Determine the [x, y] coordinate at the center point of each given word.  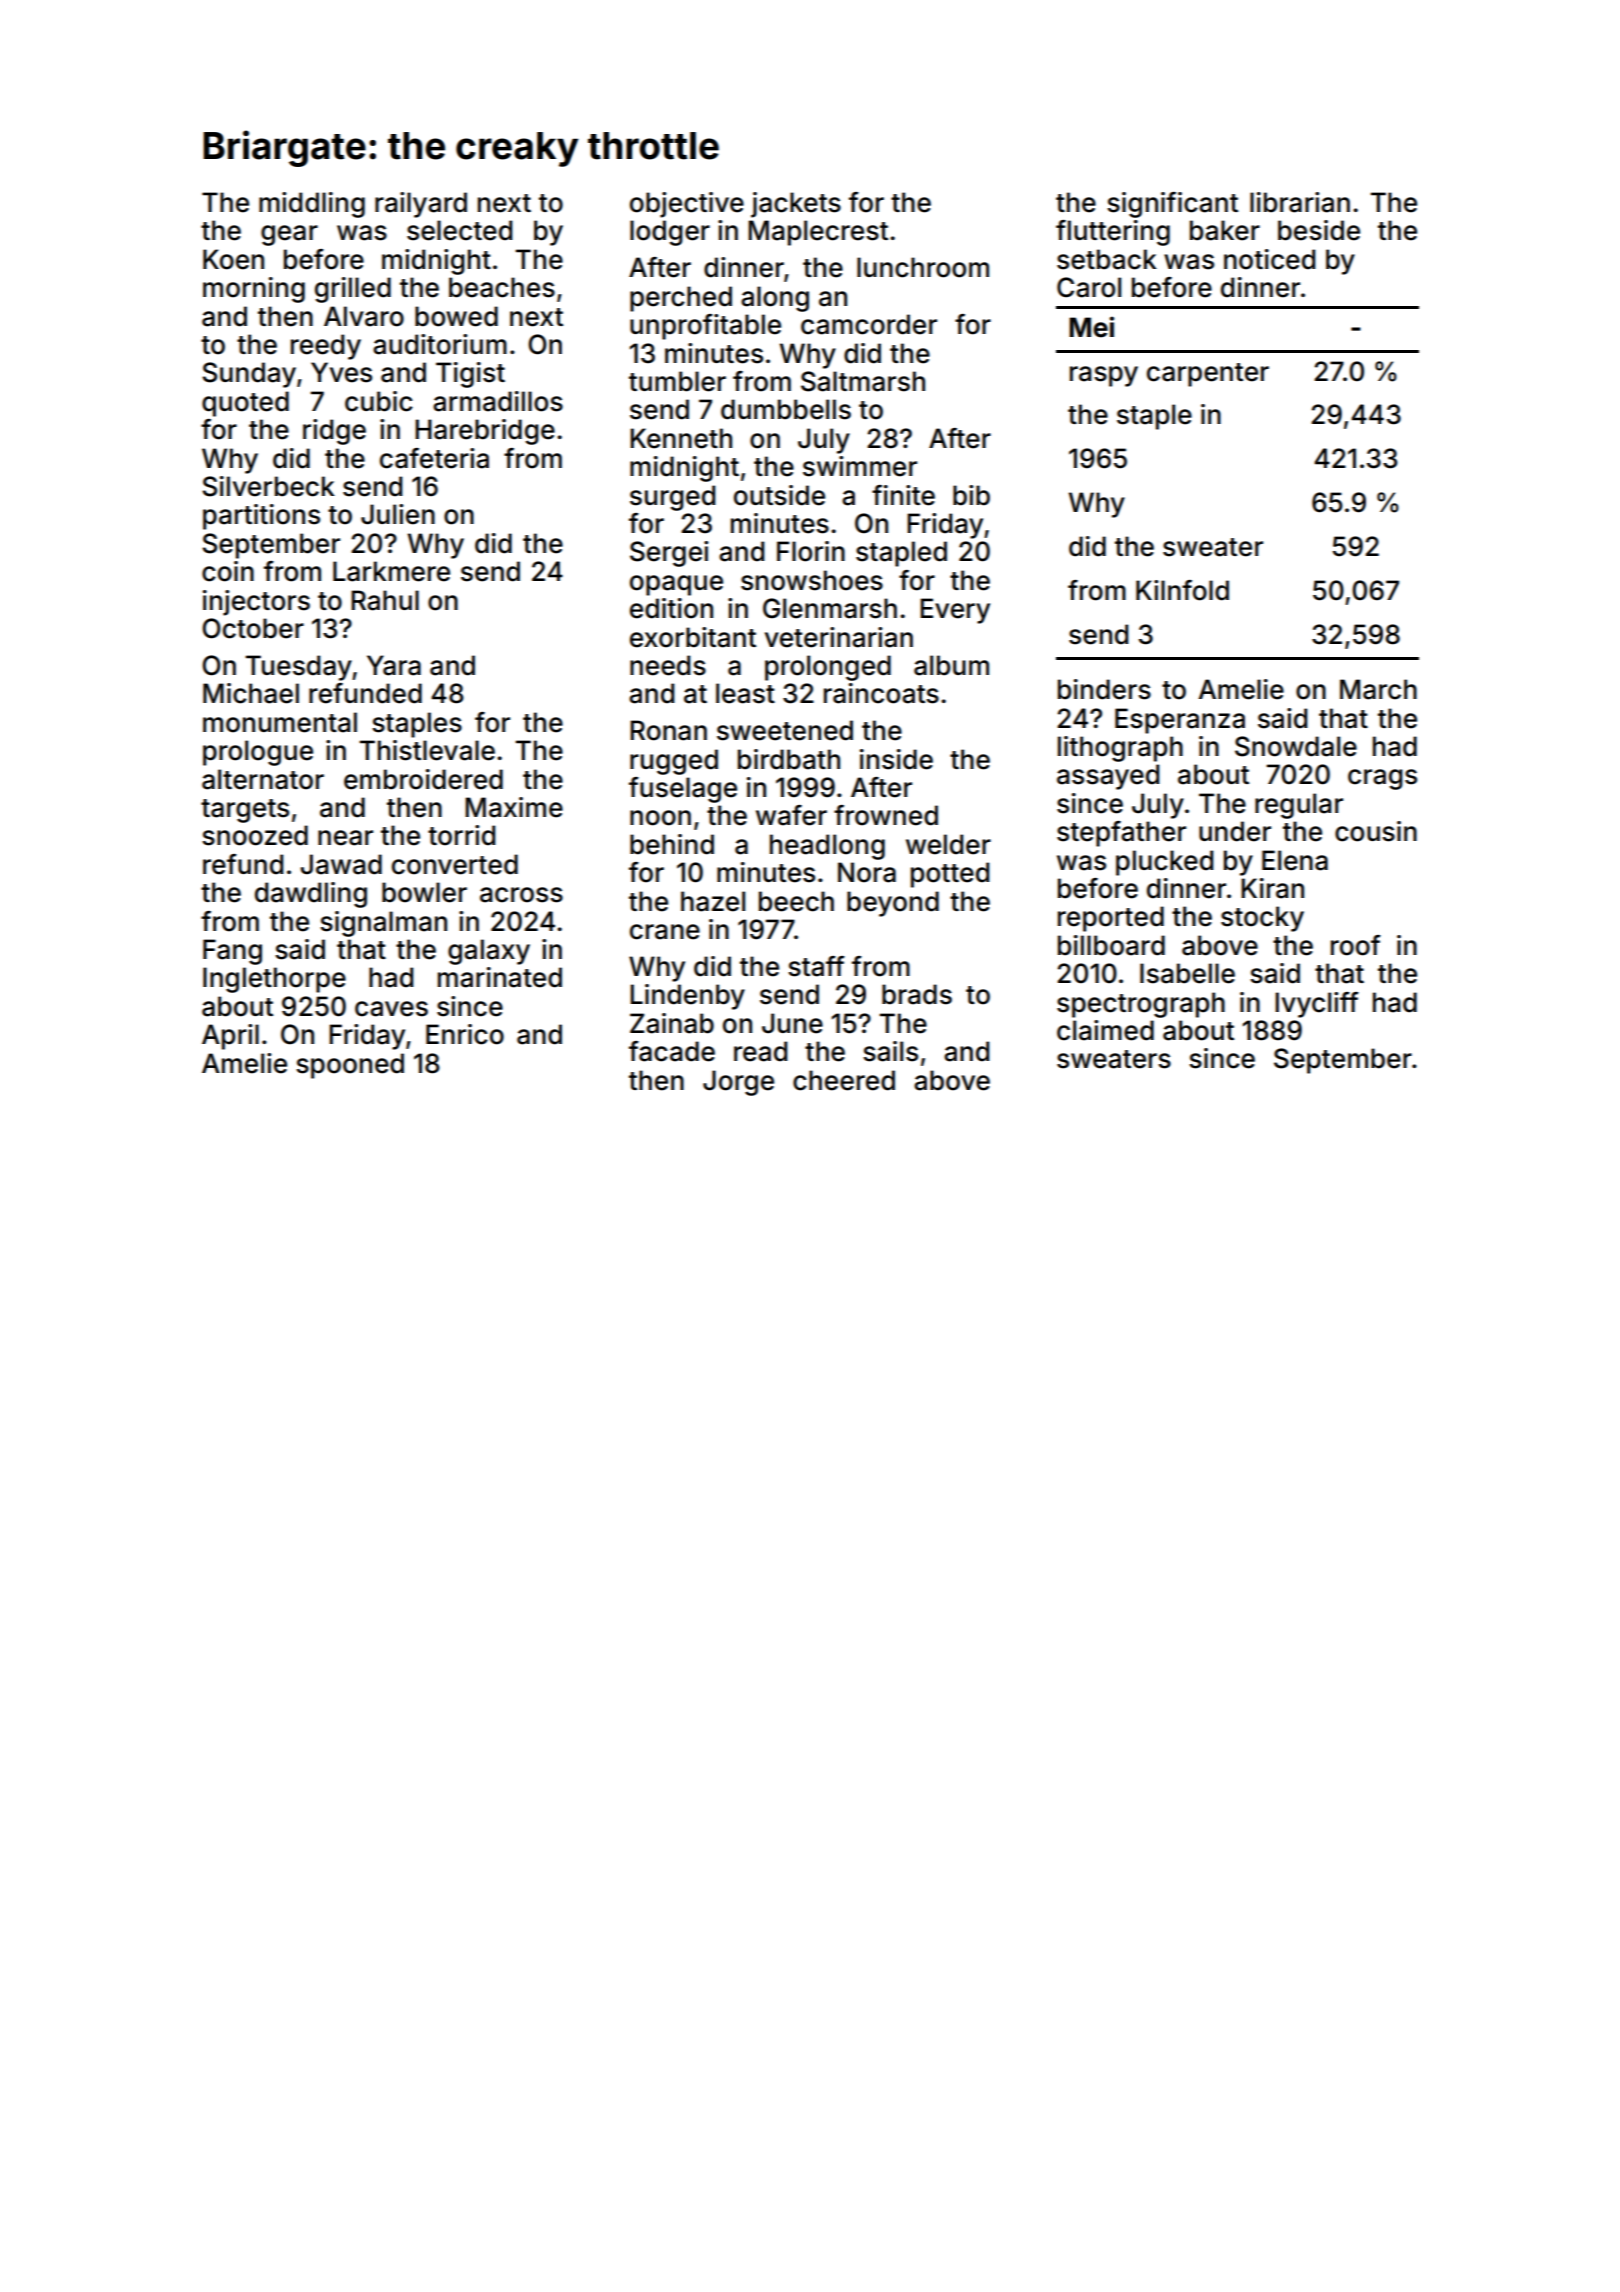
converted [455, 864]
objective [687, 205]
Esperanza [1180, 721]
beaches [502, 287]
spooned [350, 1066]
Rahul [385, 600]
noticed [1269, 259]
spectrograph [1141, 1005]
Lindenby [687, 997]
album [951, 665]
